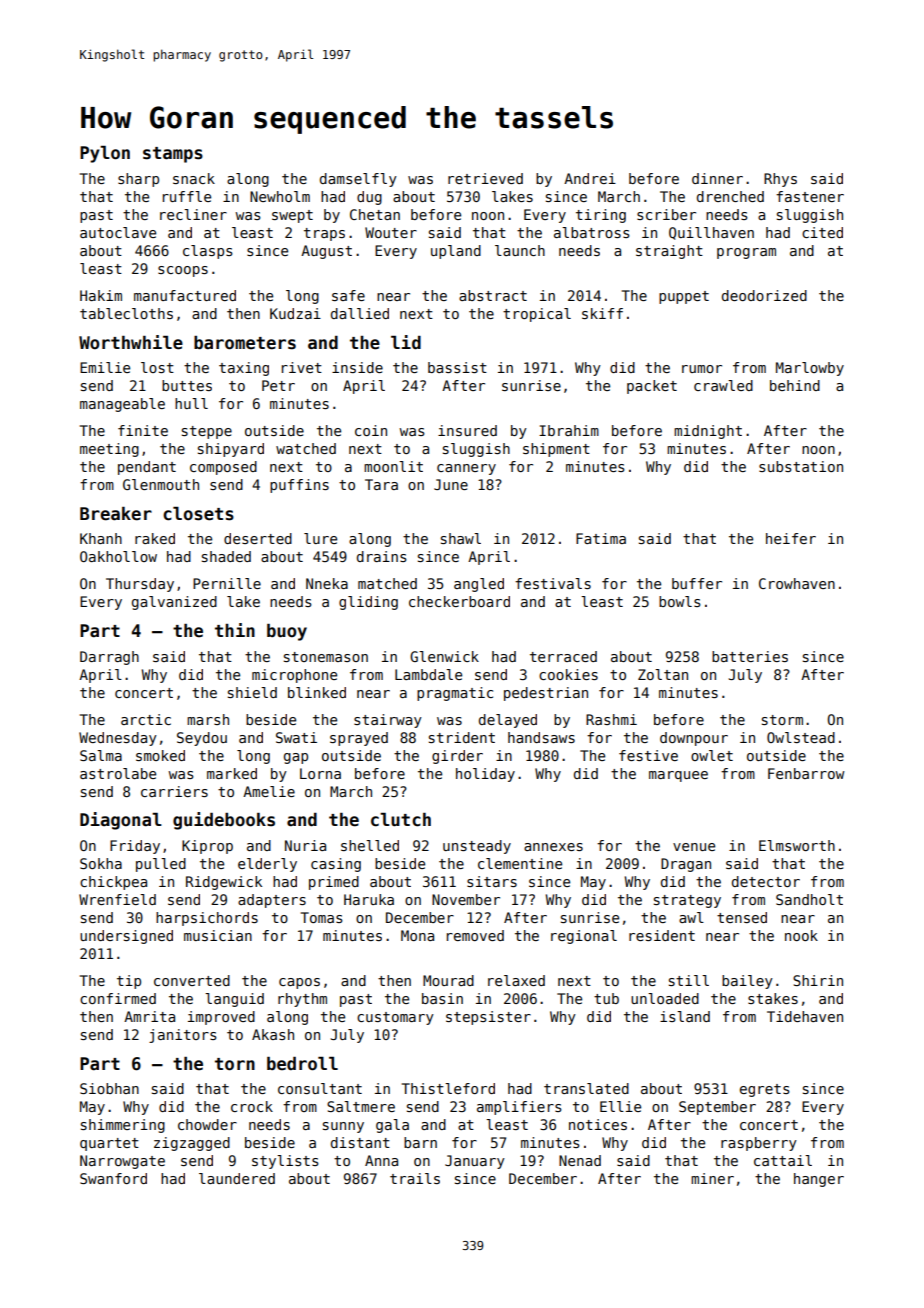 Image resolution: width=924 pixels, height=1308 pixels. Describe the element at coordinates (208, 252) in the image. I see `clasps` at that location.
